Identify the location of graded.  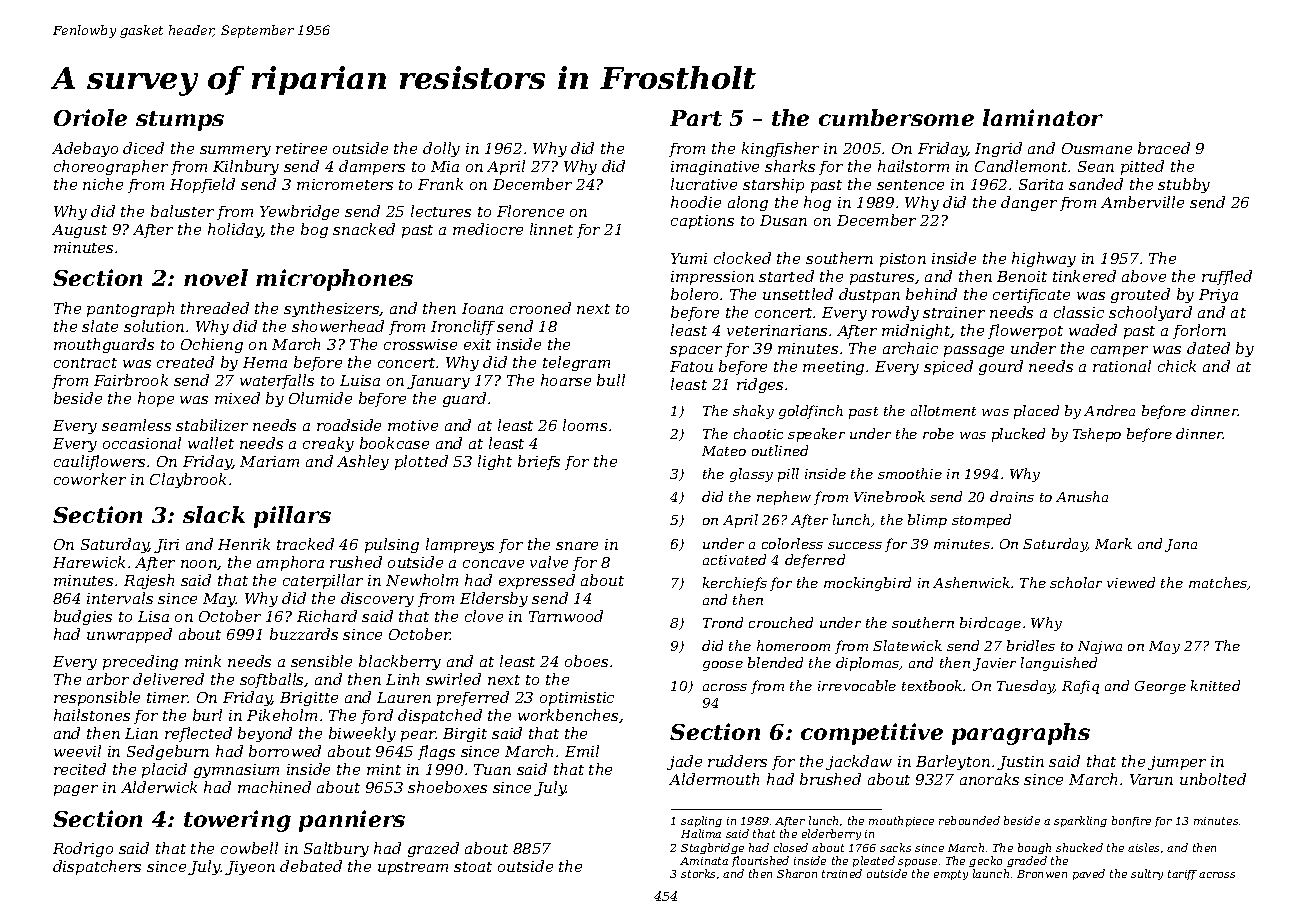
(1027, 861).
